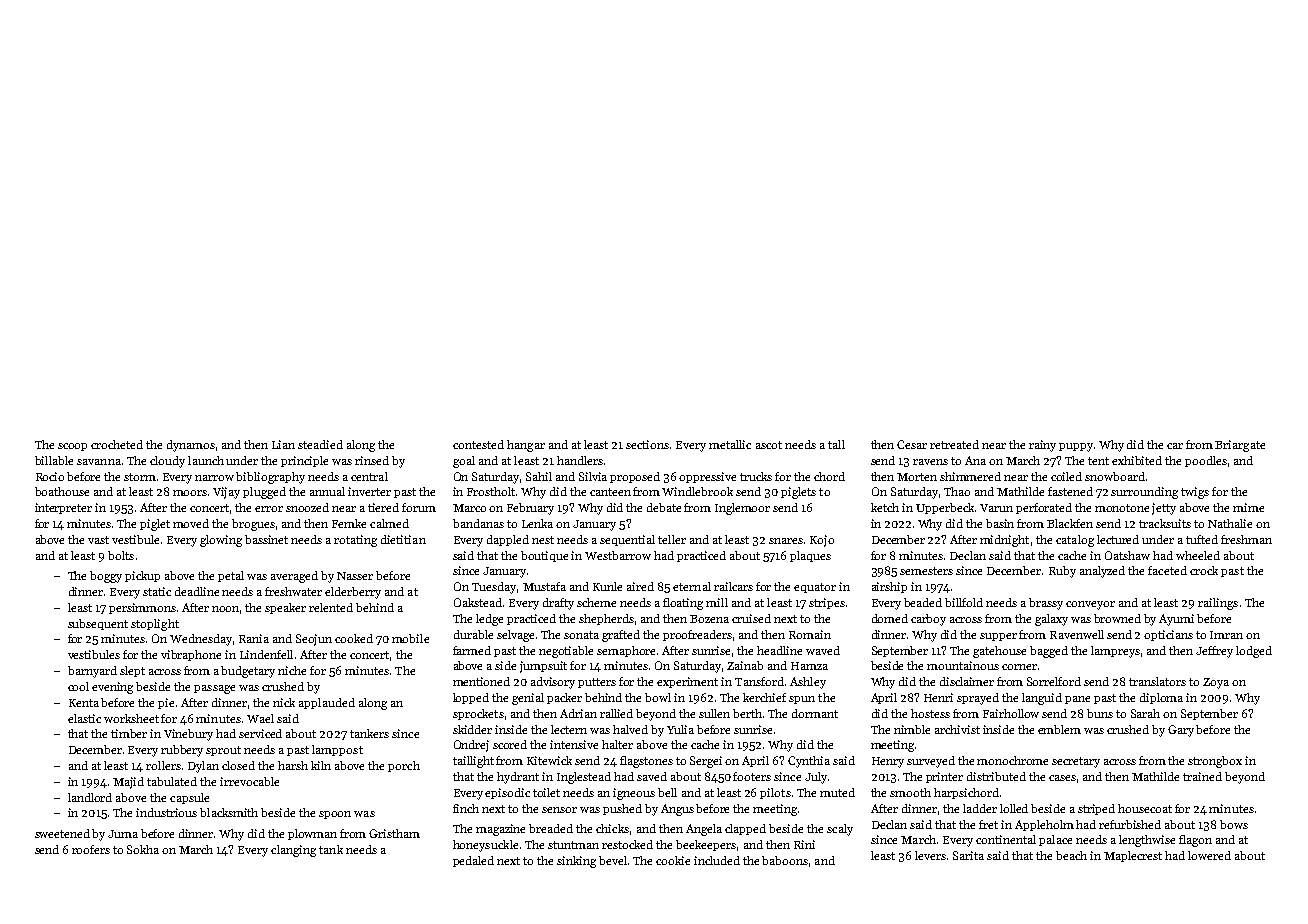  What do you see at coordinates (283, 444) in the screenshot?
I see `Lian` at bounding box center [283, 444].
